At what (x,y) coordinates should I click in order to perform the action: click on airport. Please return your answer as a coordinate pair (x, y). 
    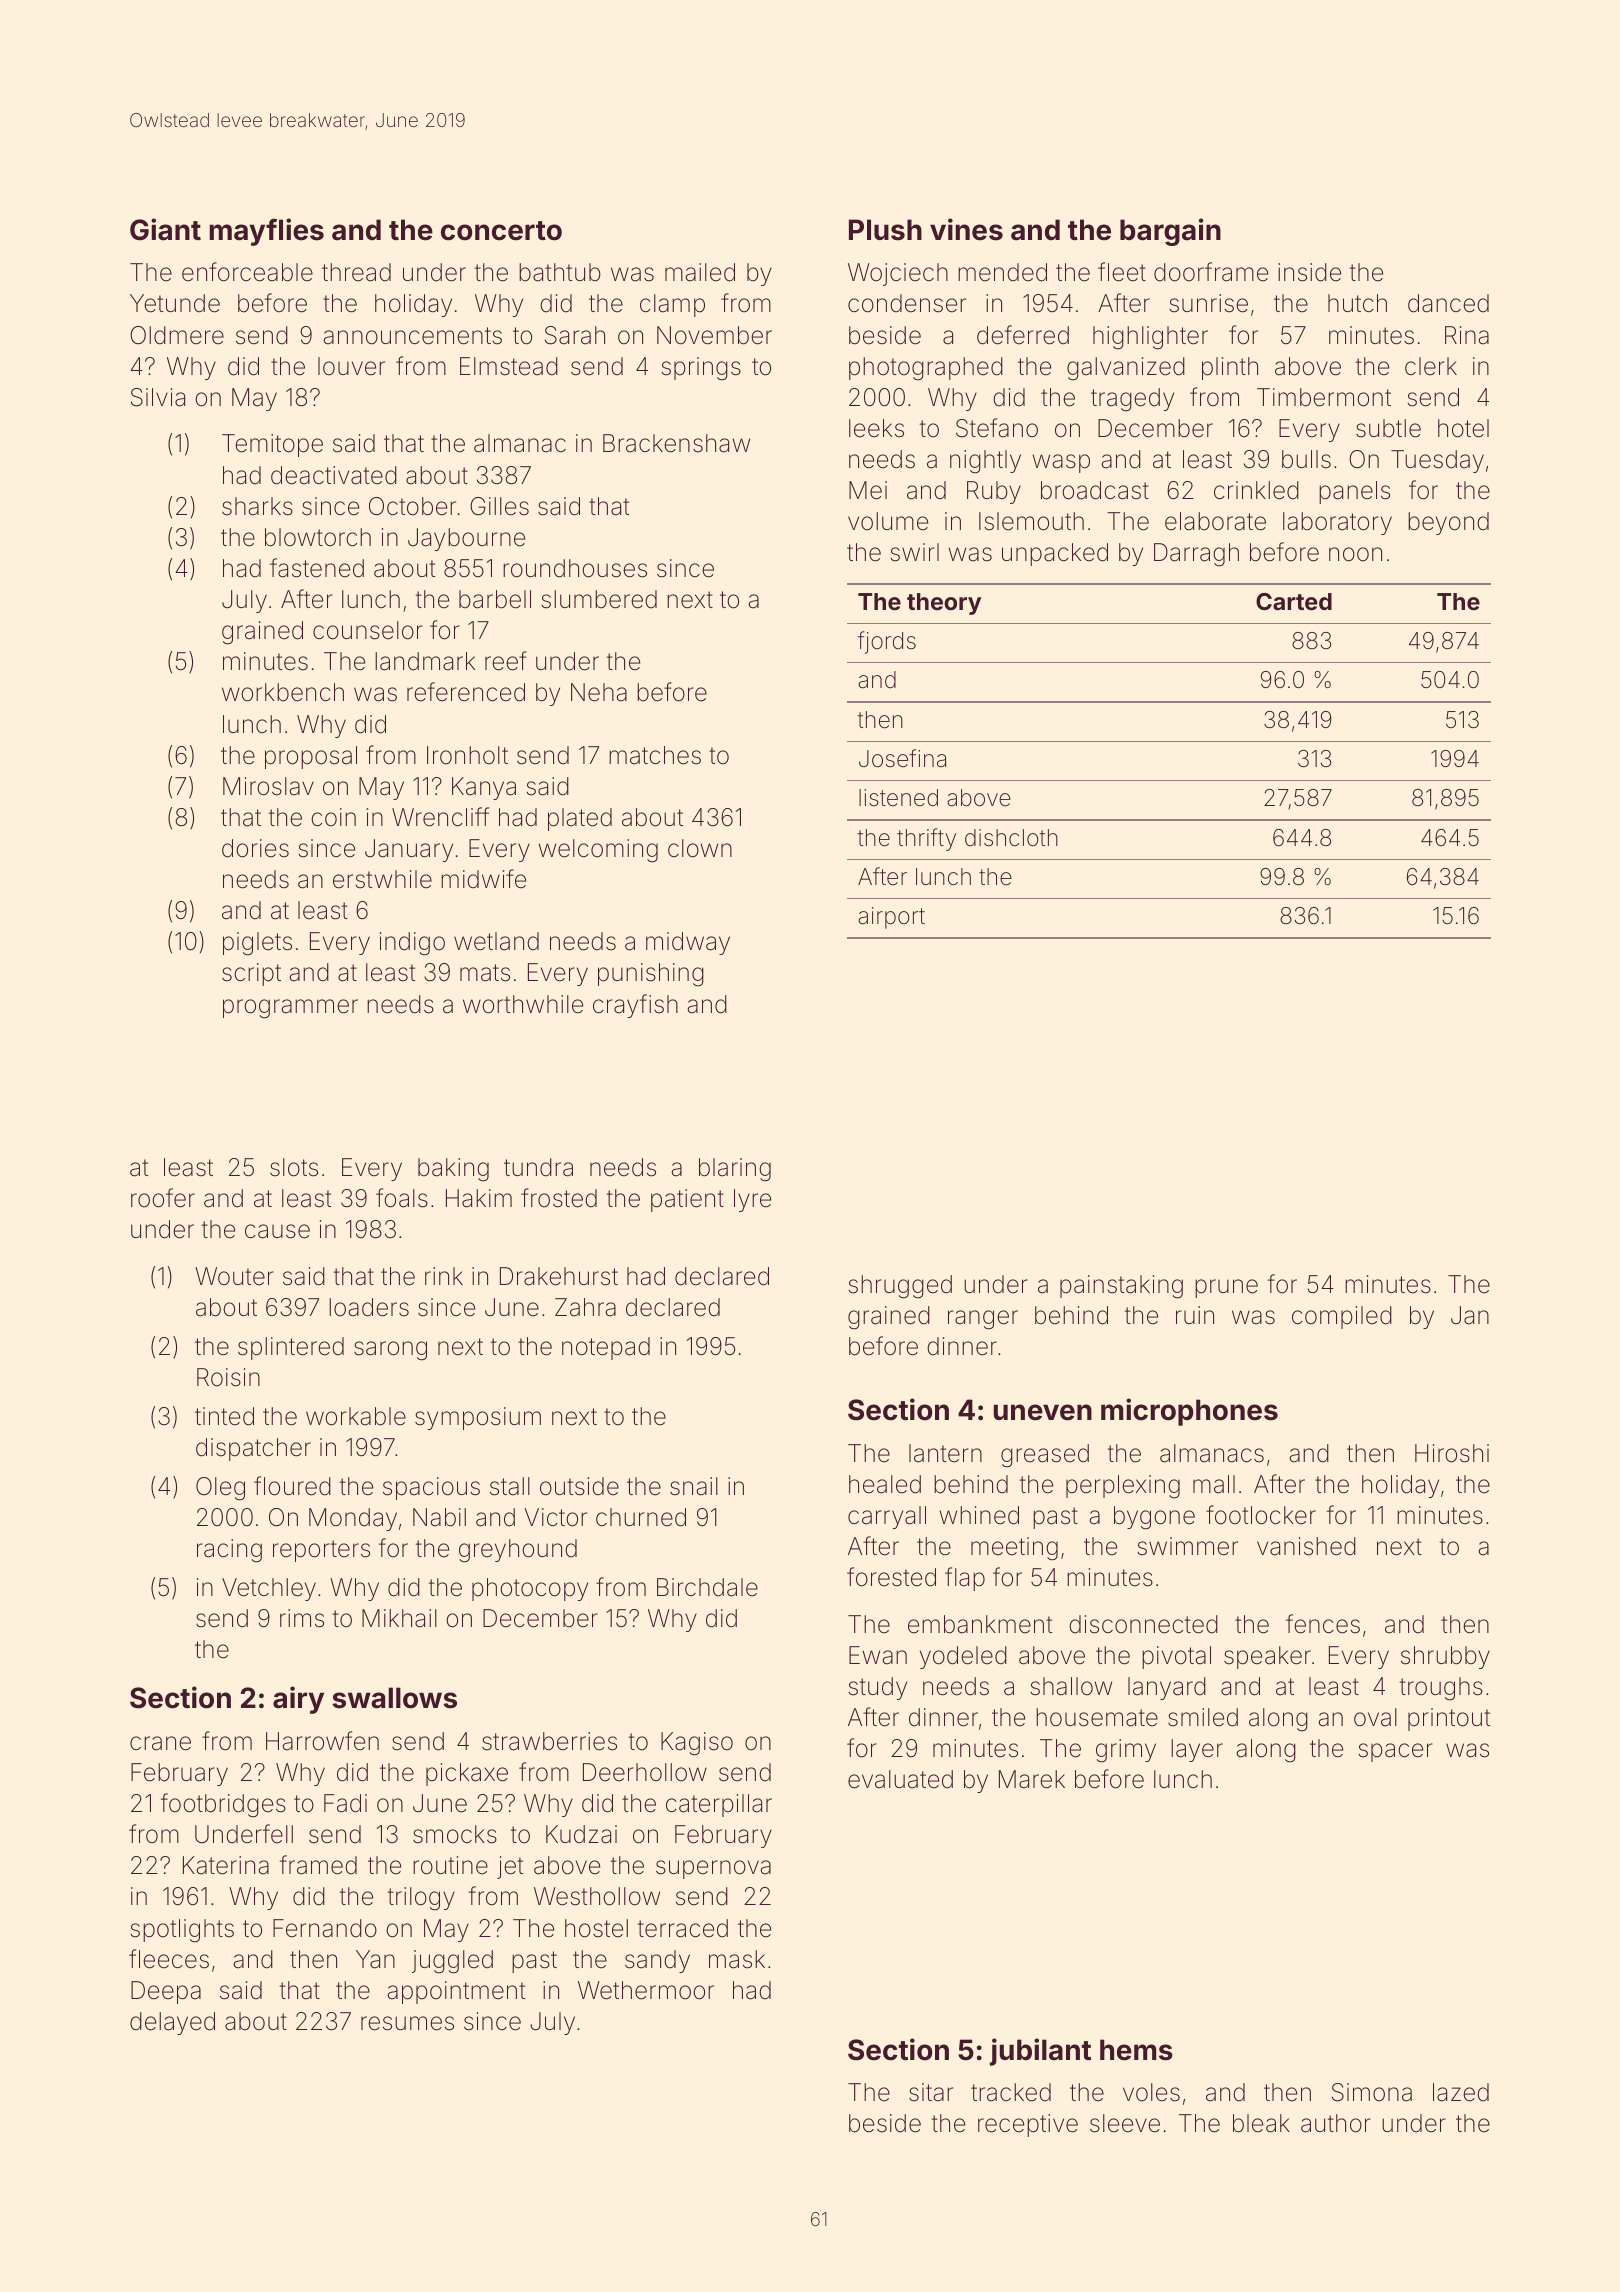
    Looking at the image, I should click on (891, 918).
